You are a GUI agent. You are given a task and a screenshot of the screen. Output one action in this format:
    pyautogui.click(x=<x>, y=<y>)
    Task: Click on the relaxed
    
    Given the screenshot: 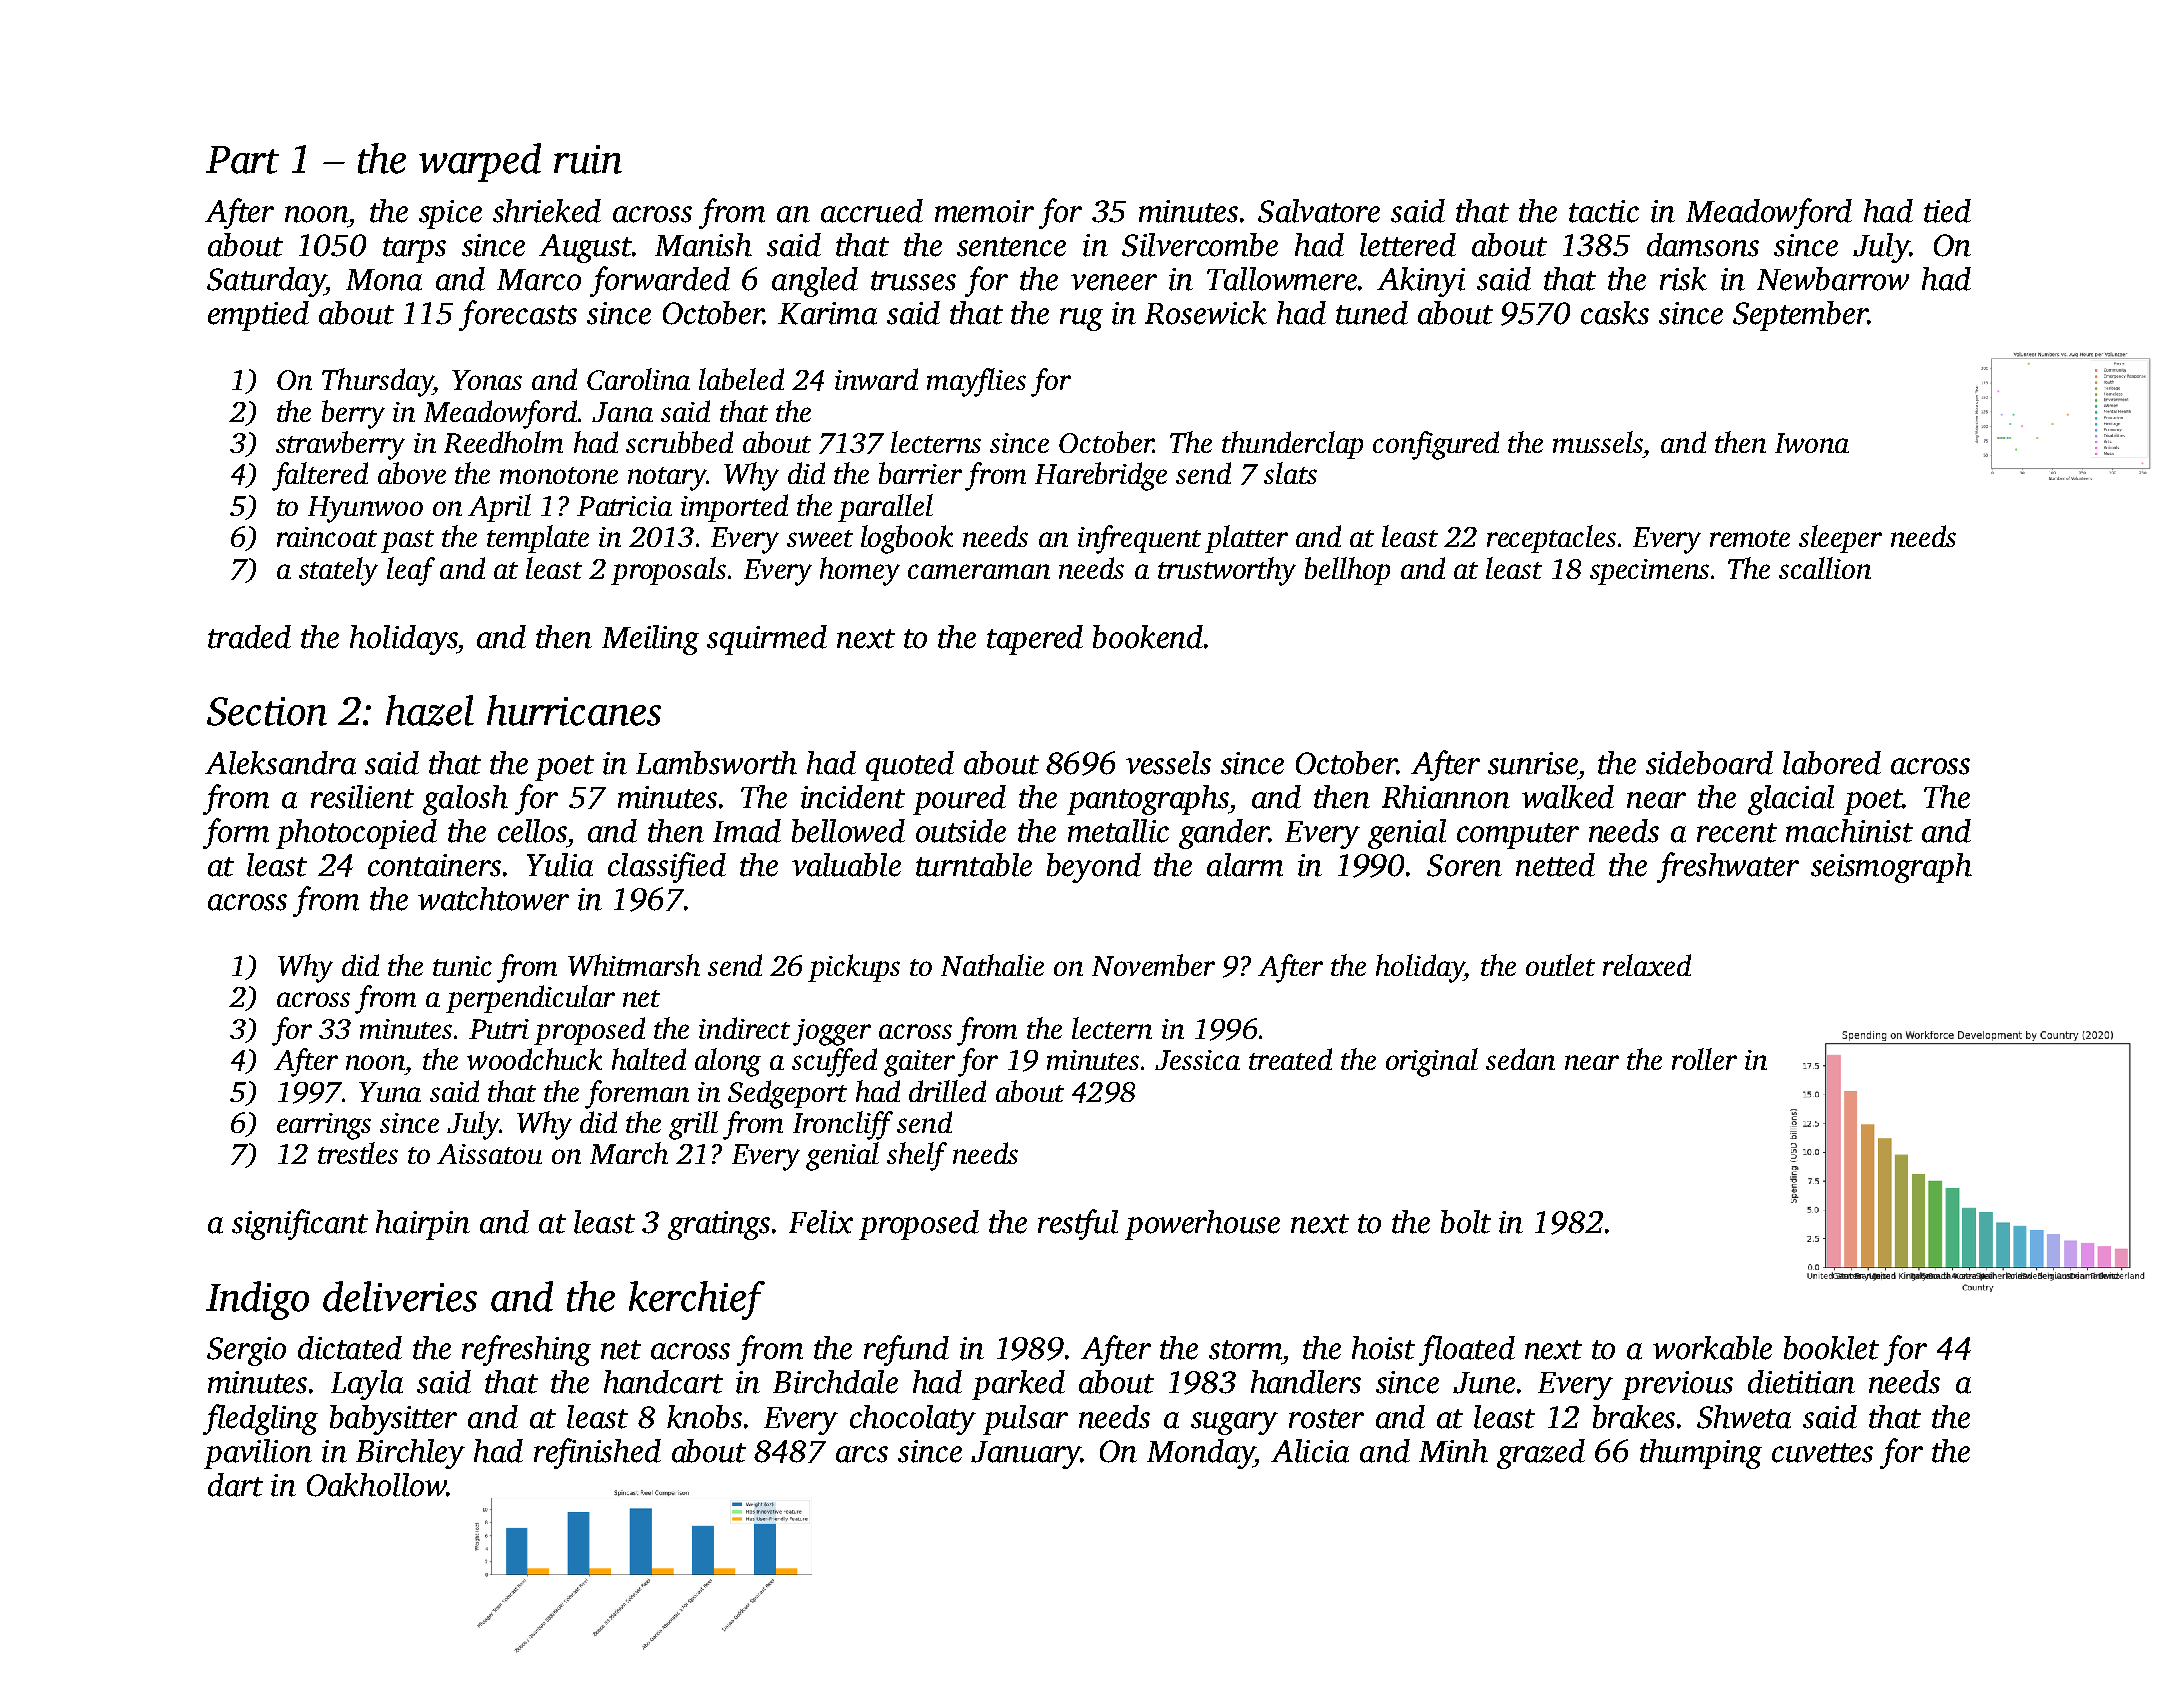 What is the action you would take?
    pyautogui.click(x=1647, y=965)
